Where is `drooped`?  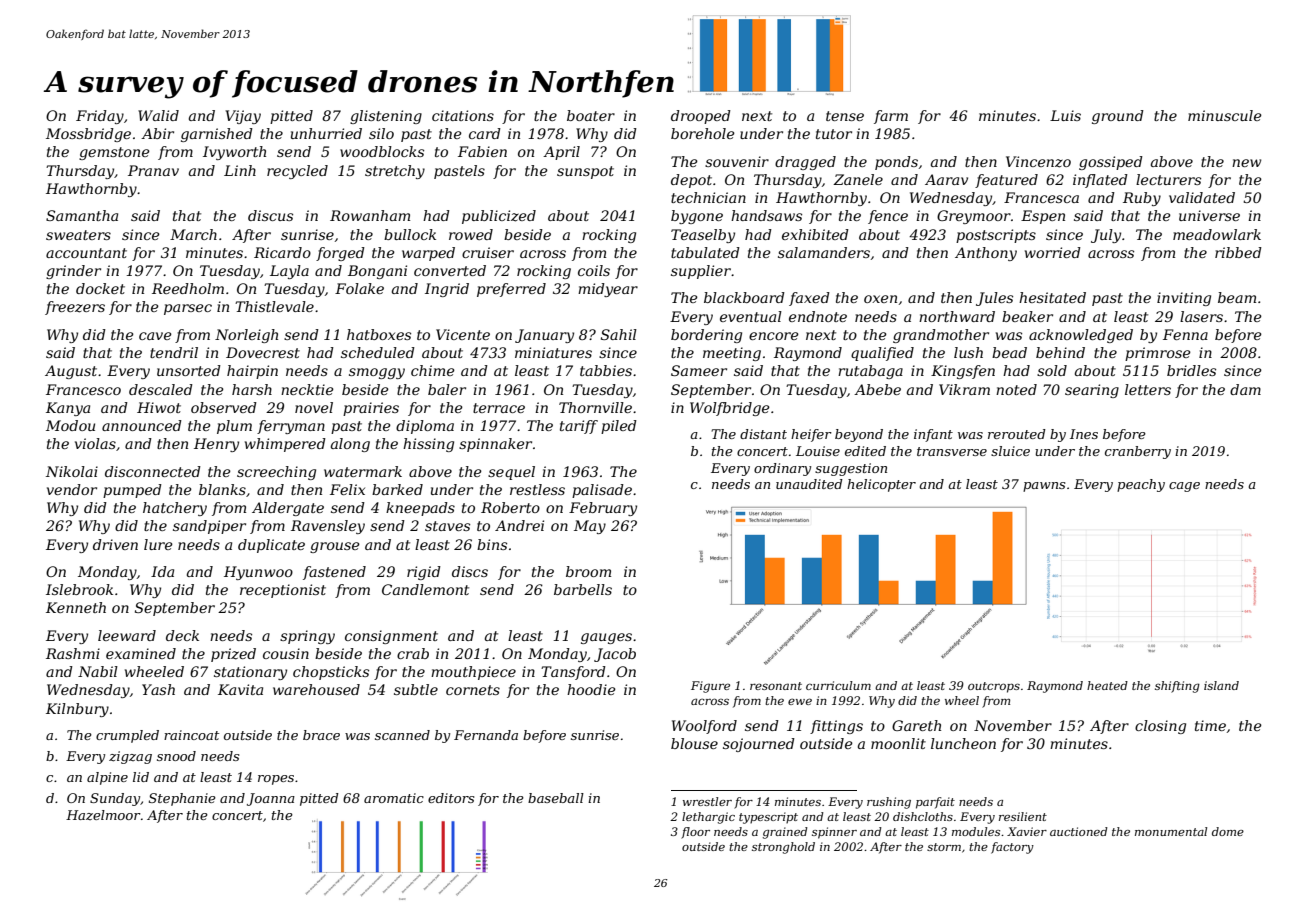
drooped is located at coordinates (701, 117).
